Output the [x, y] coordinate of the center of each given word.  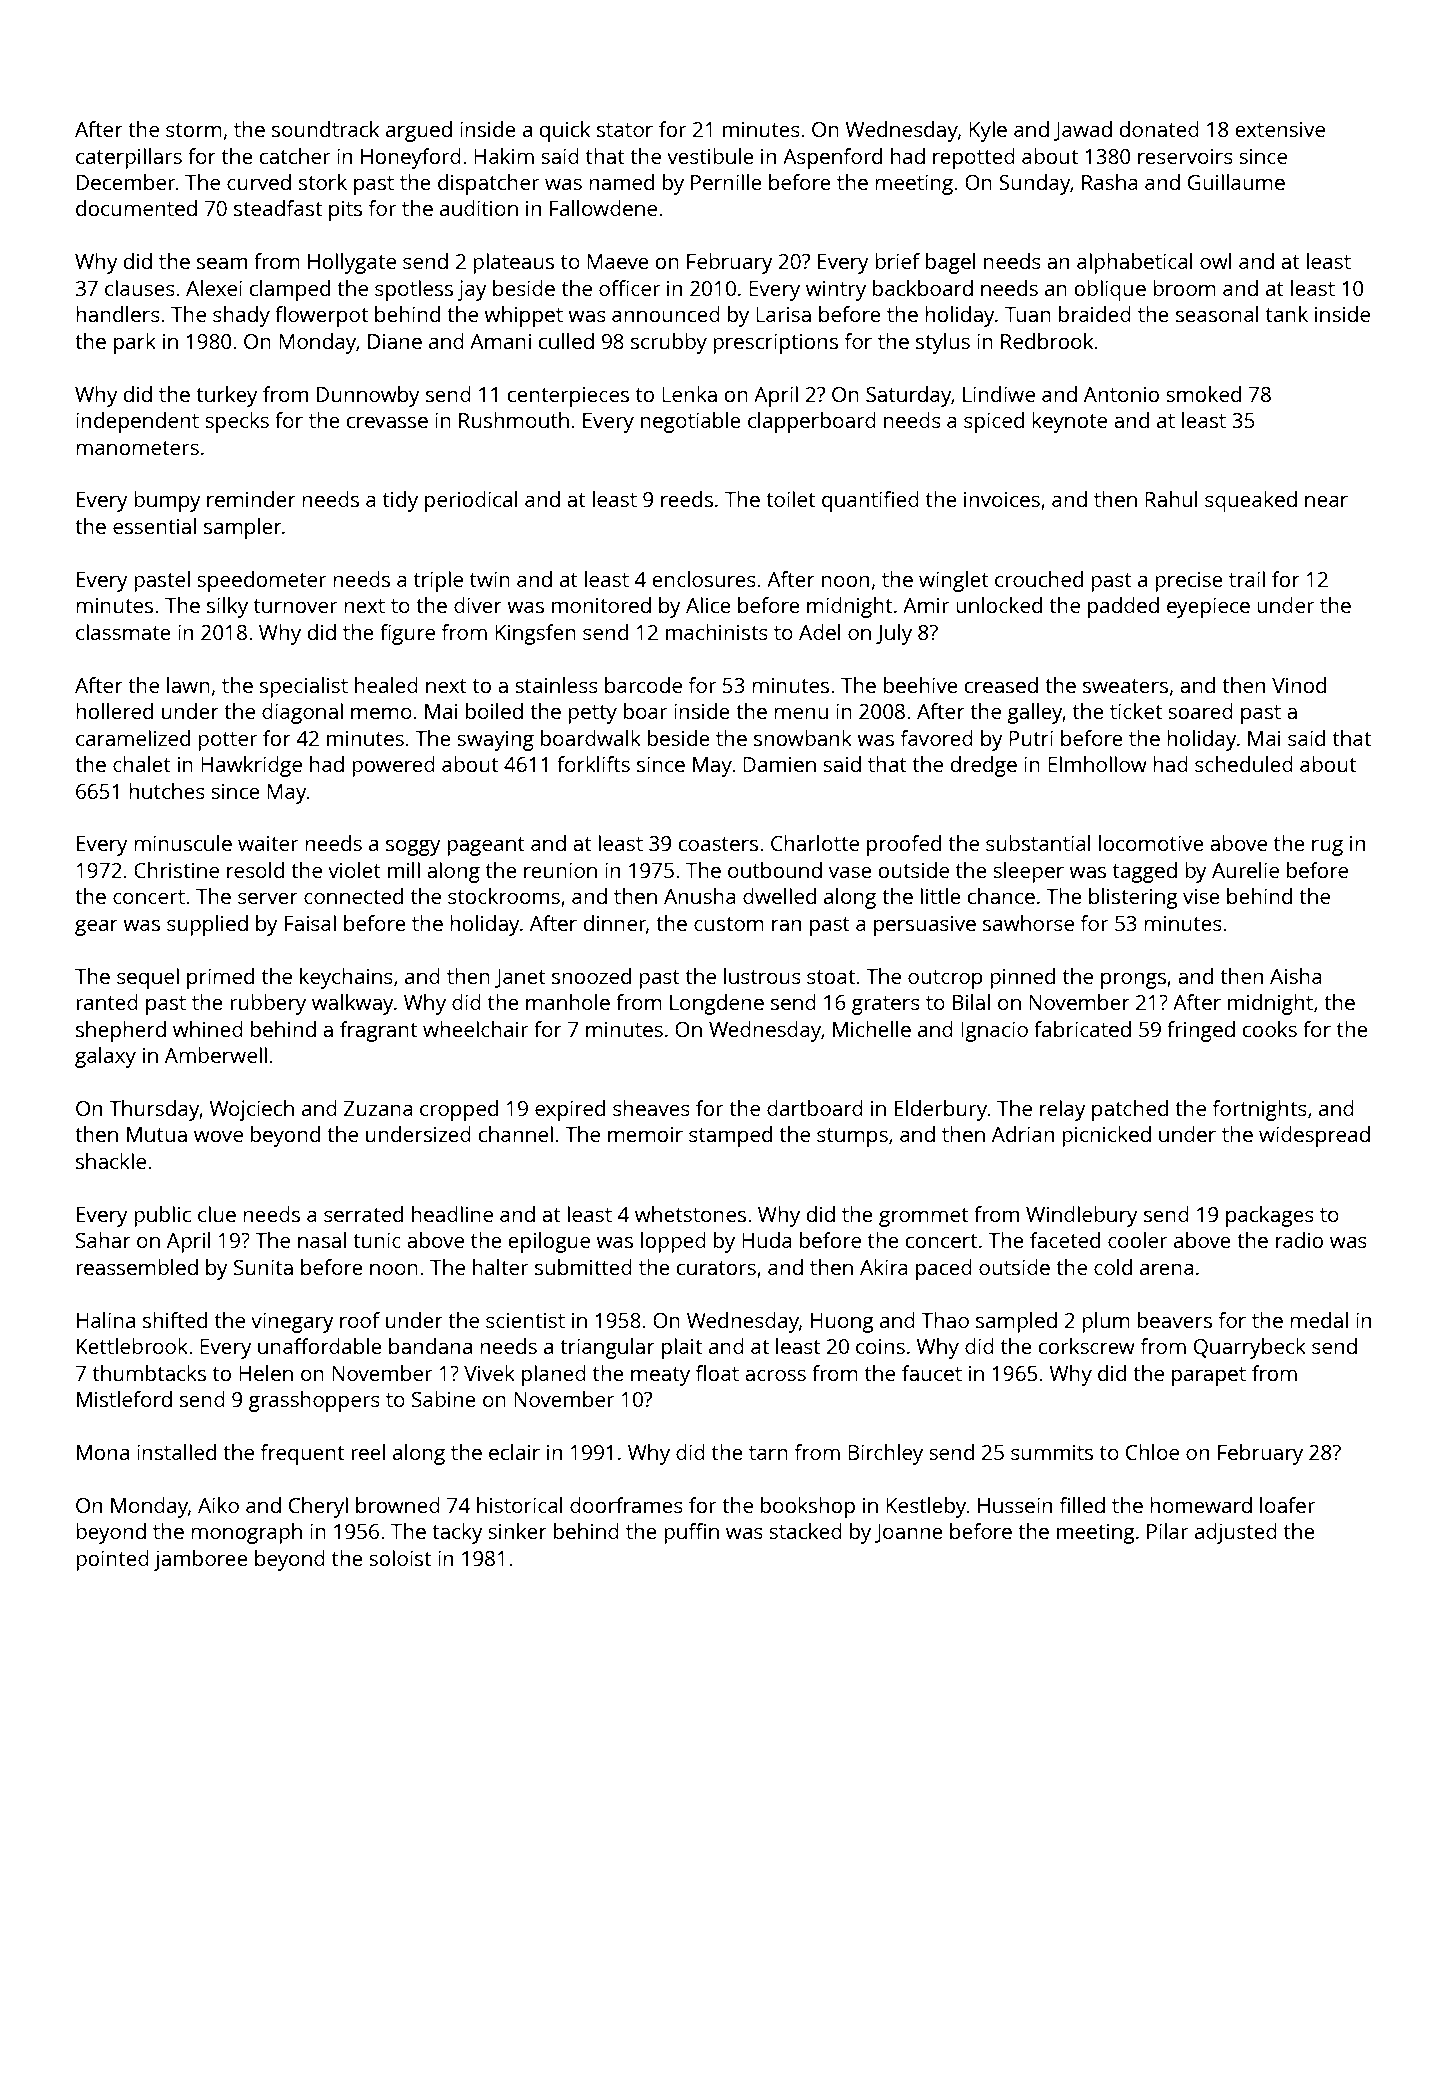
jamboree [201, 1560]
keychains [346, 978]
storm [194, 130]
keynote [1069, 422]
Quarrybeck [1250, 1348]
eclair [514, 1452]
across [775, 1375]
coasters [718, 844]
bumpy [167, 501]
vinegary [292, 1323]
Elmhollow [1097, 764]
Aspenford [832, 158]
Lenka [689, 394]
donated [1159, 129]
